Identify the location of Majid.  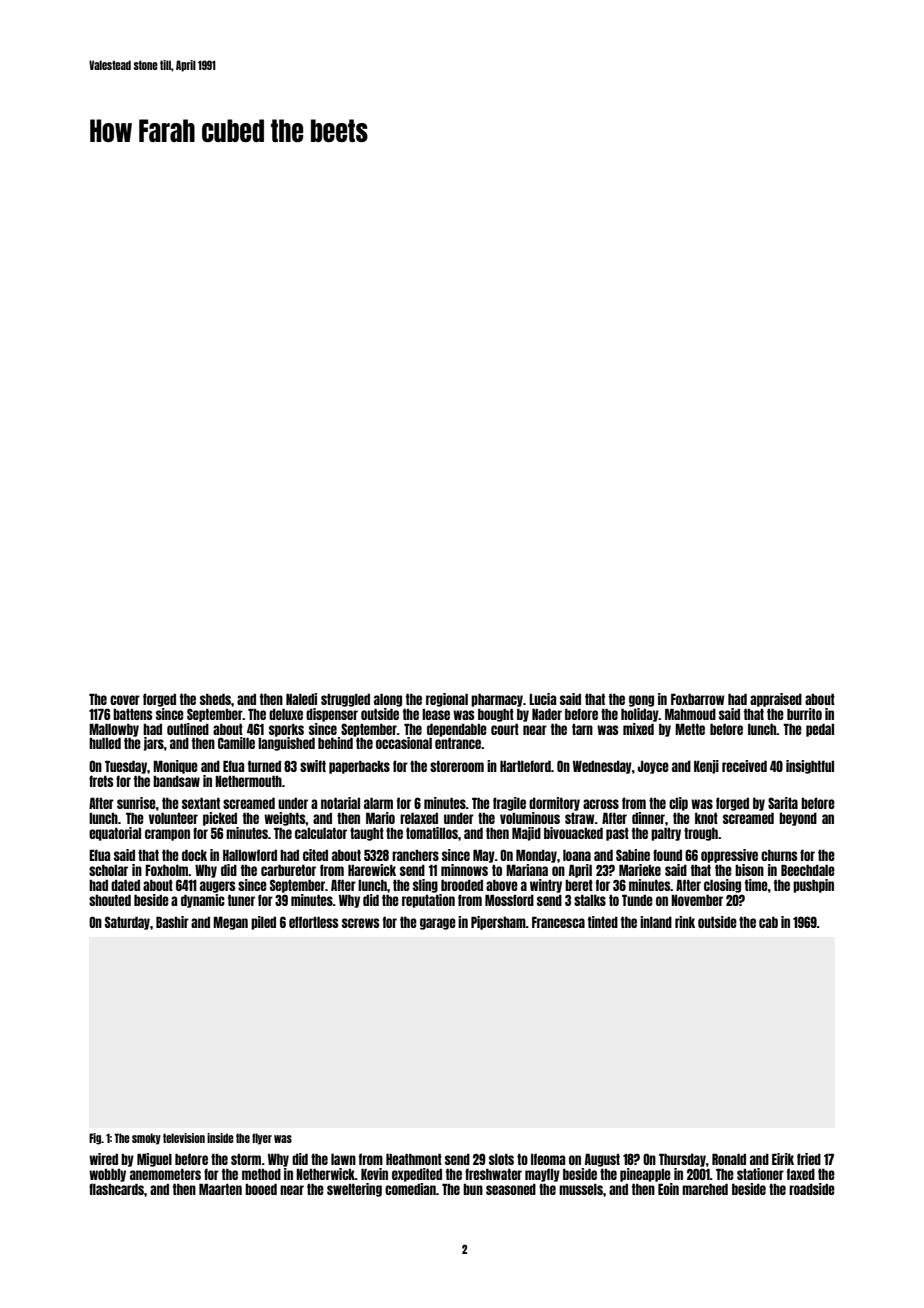
(526, 834).
